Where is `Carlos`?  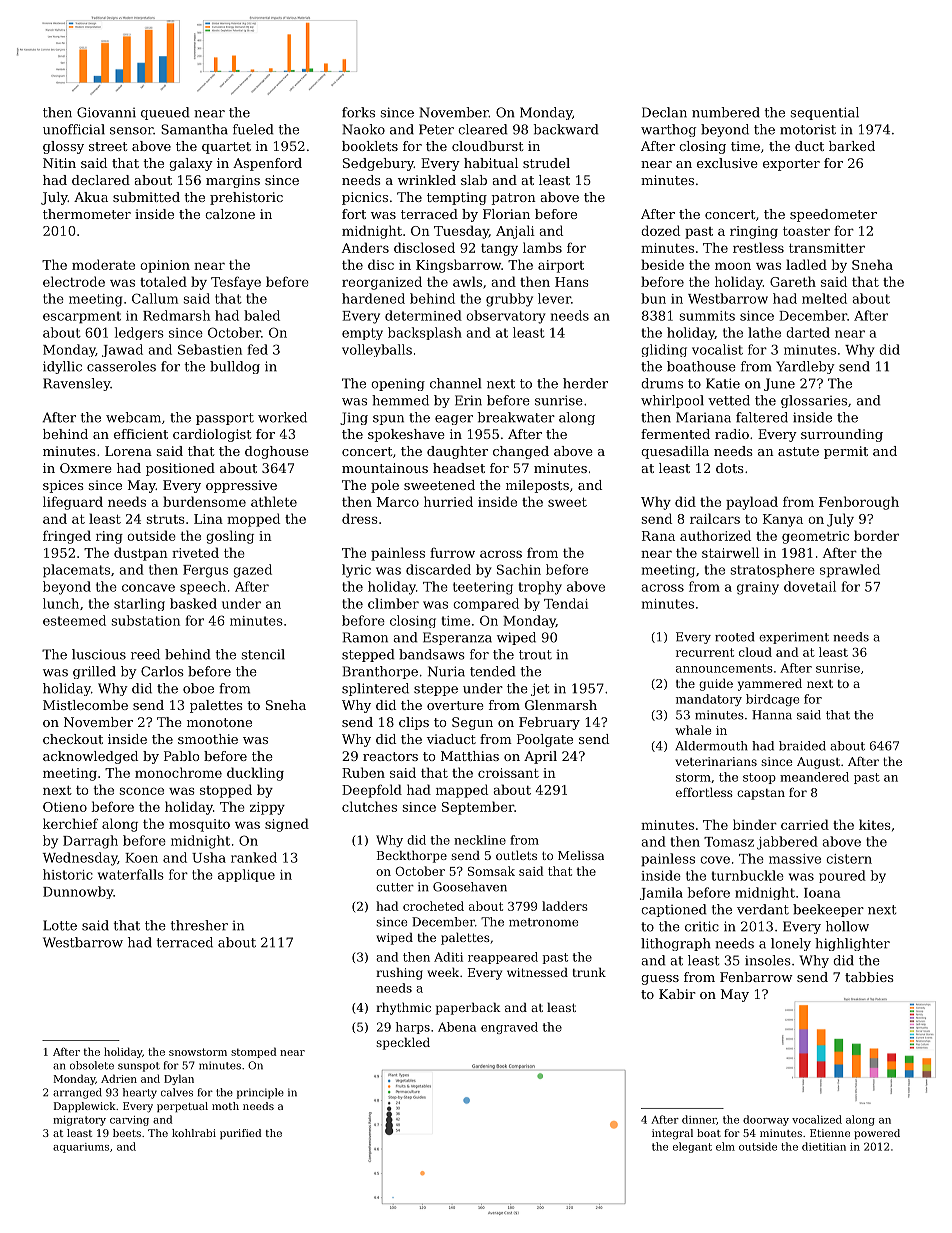 Carlos is located at coordinates (162, 671).
